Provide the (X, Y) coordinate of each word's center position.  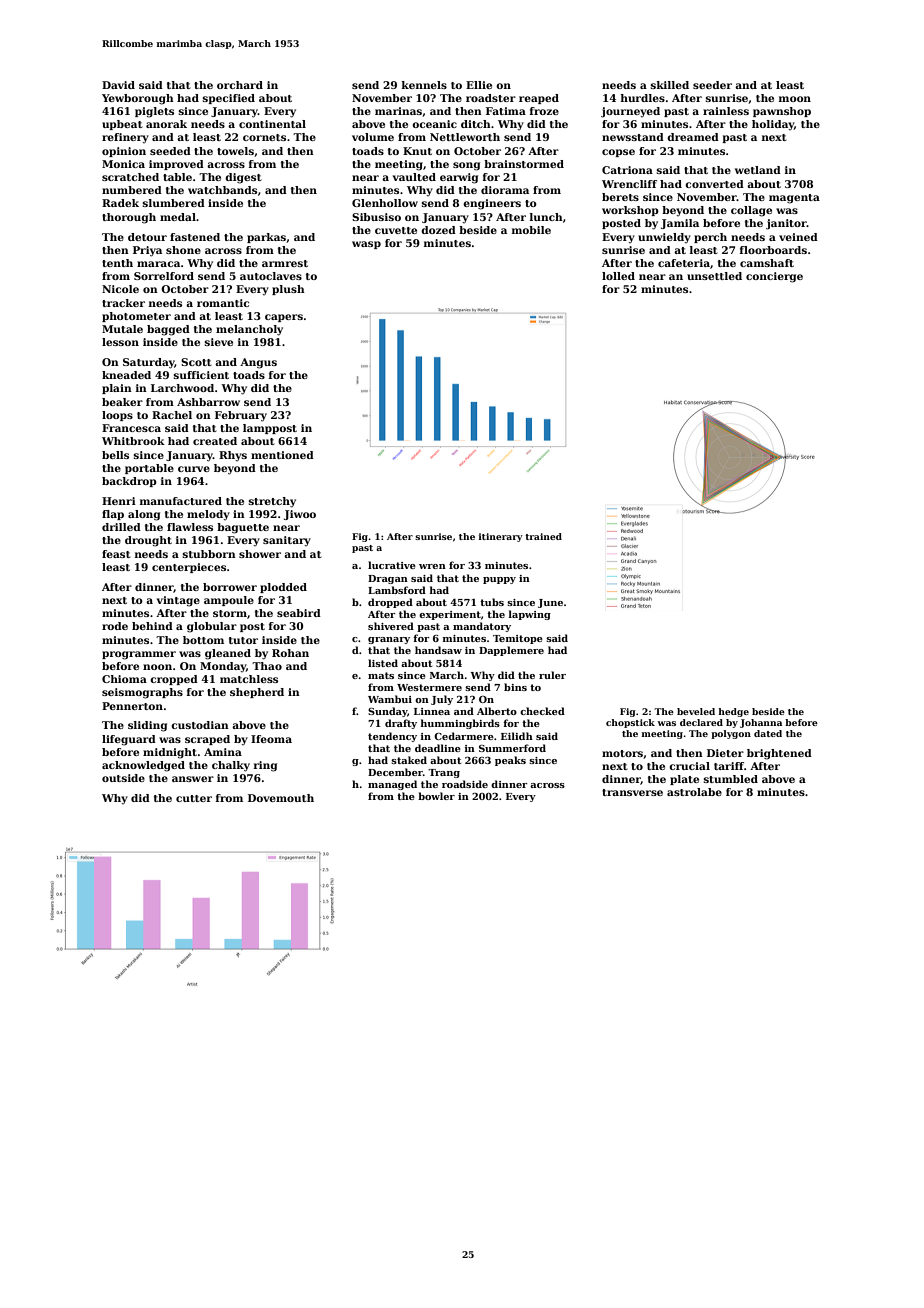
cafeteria (684, 263)
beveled (696, 711)
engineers (492, 204)
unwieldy (664, 238)
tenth (117, 263)
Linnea (432, 711)
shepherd (257, 693)
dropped (390, 603)
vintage (178, 601)
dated (768, 733)
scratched (130, 177)
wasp (366, 245)
